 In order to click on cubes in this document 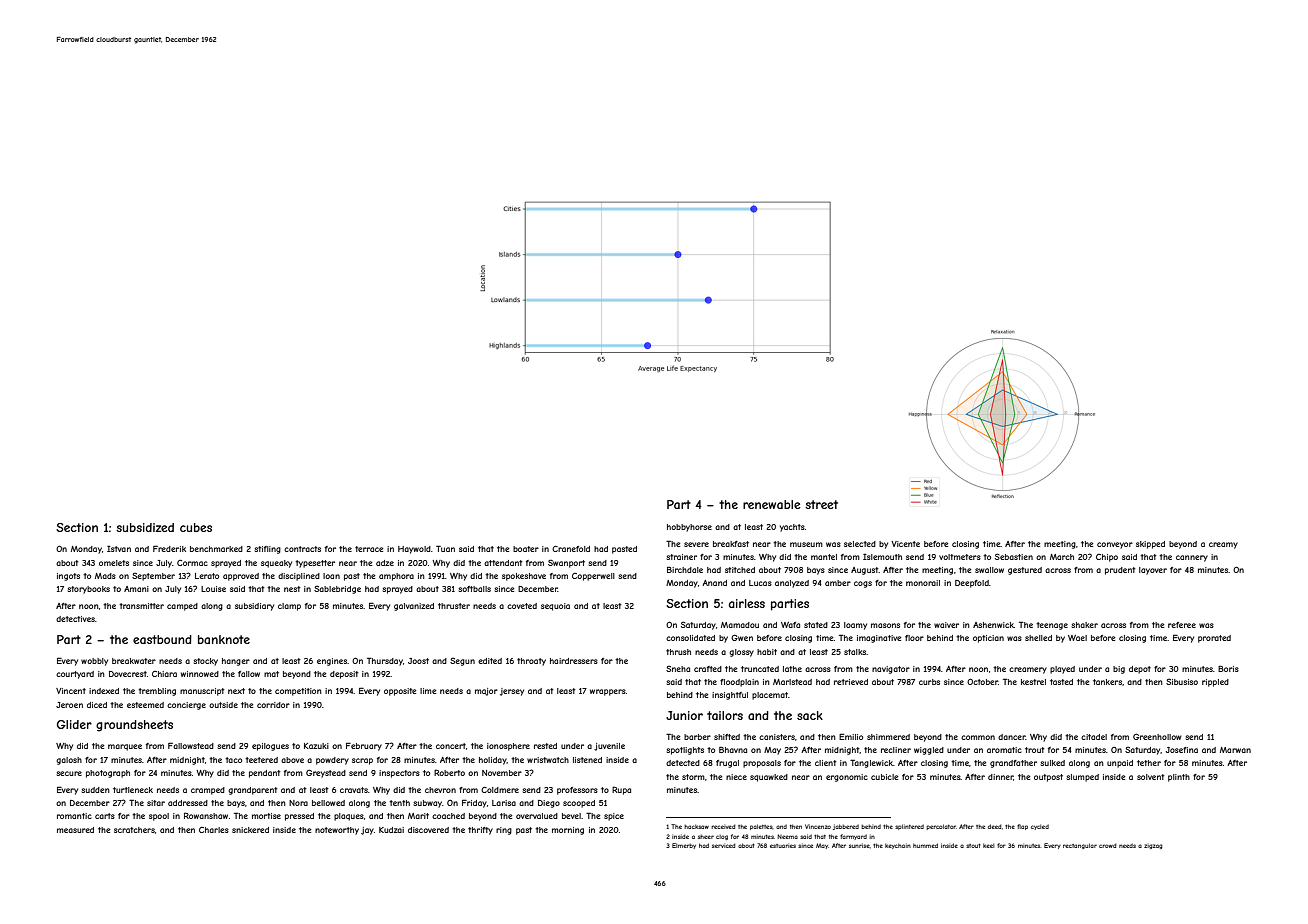, I will do `click(196, 527)`.
